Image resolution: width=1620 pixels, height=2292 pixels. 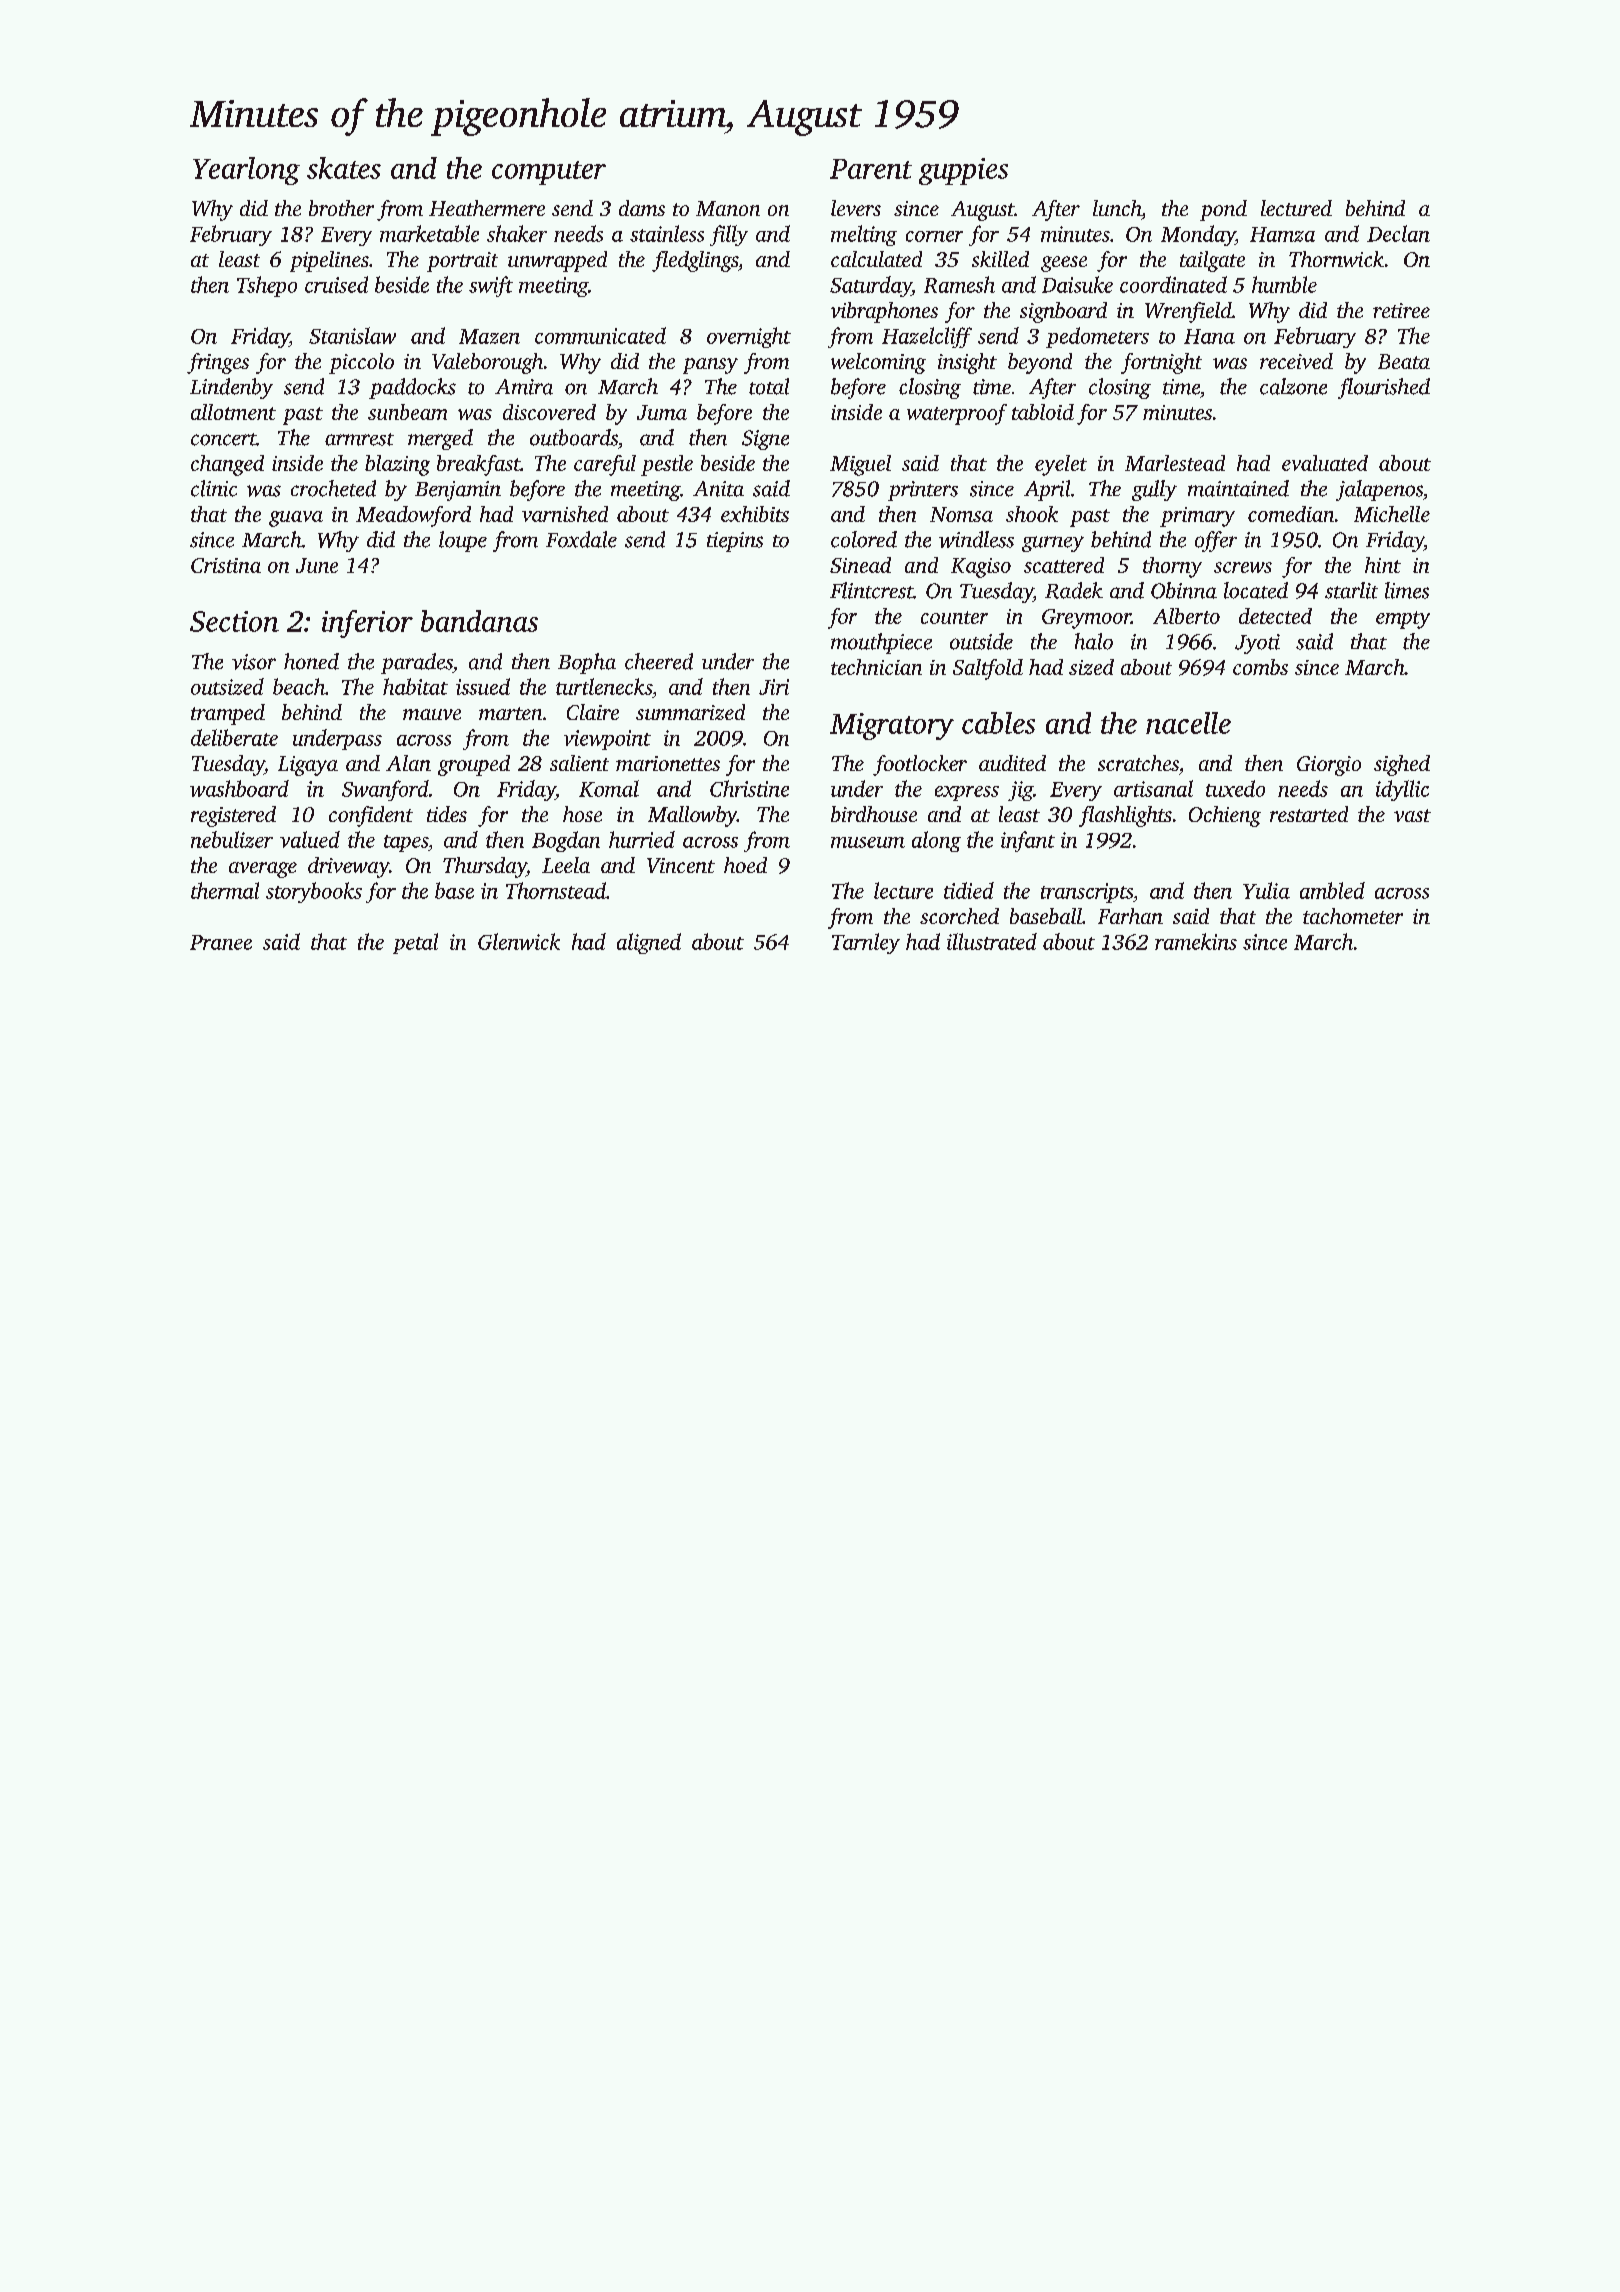 I want to click on Declan, so click(x=1398, y=233).
